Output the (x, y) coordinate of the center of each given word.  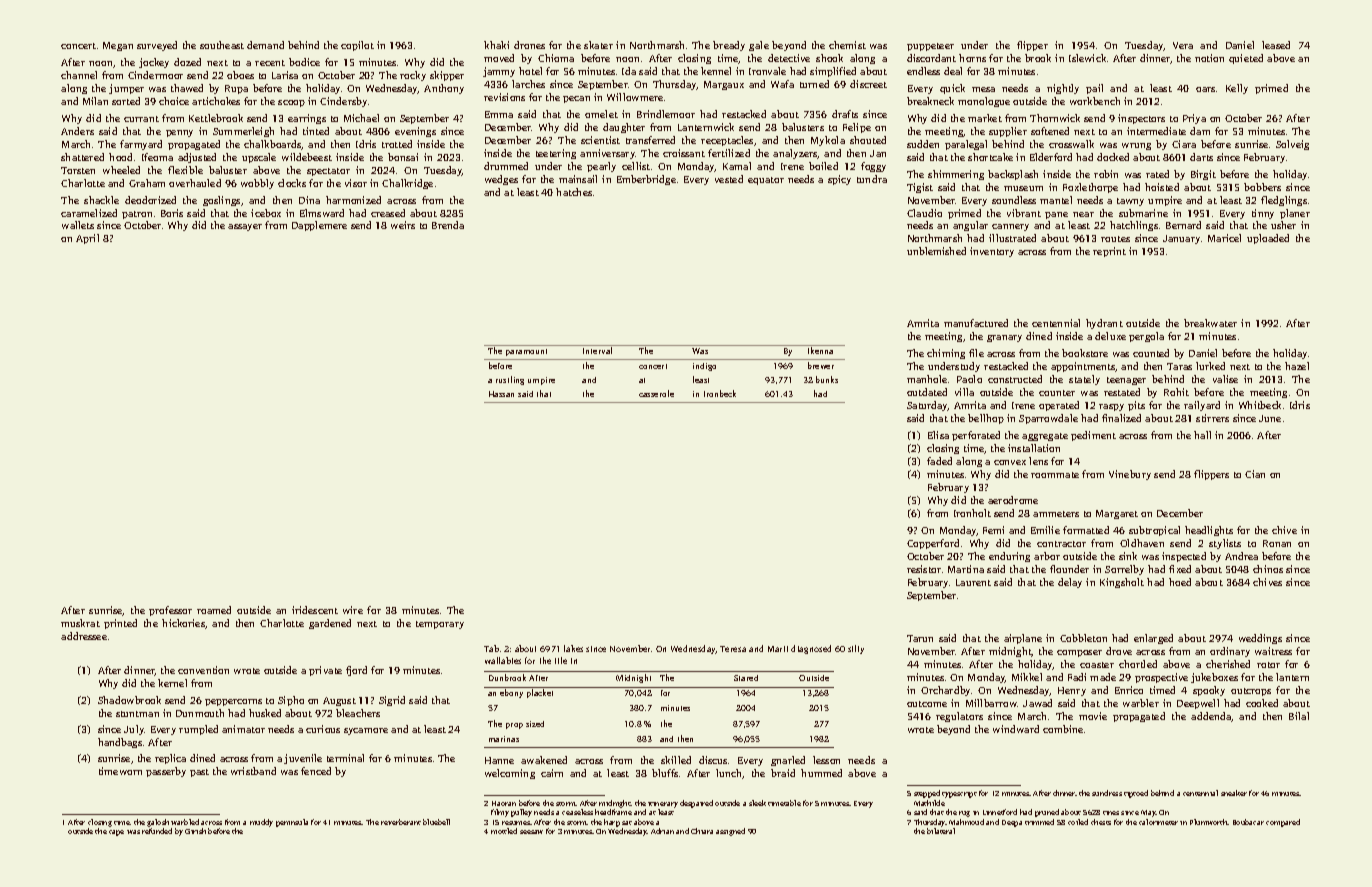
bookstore (1085, 353)
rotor (1268, 665)
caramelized (89, 213)
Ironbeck (720, 393)
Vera (1183, 45)
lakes (573, 648)
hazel (1297, 366)
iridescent (315, 610)
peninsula (292, 823)
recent (270, 63)
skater (598, 45)
